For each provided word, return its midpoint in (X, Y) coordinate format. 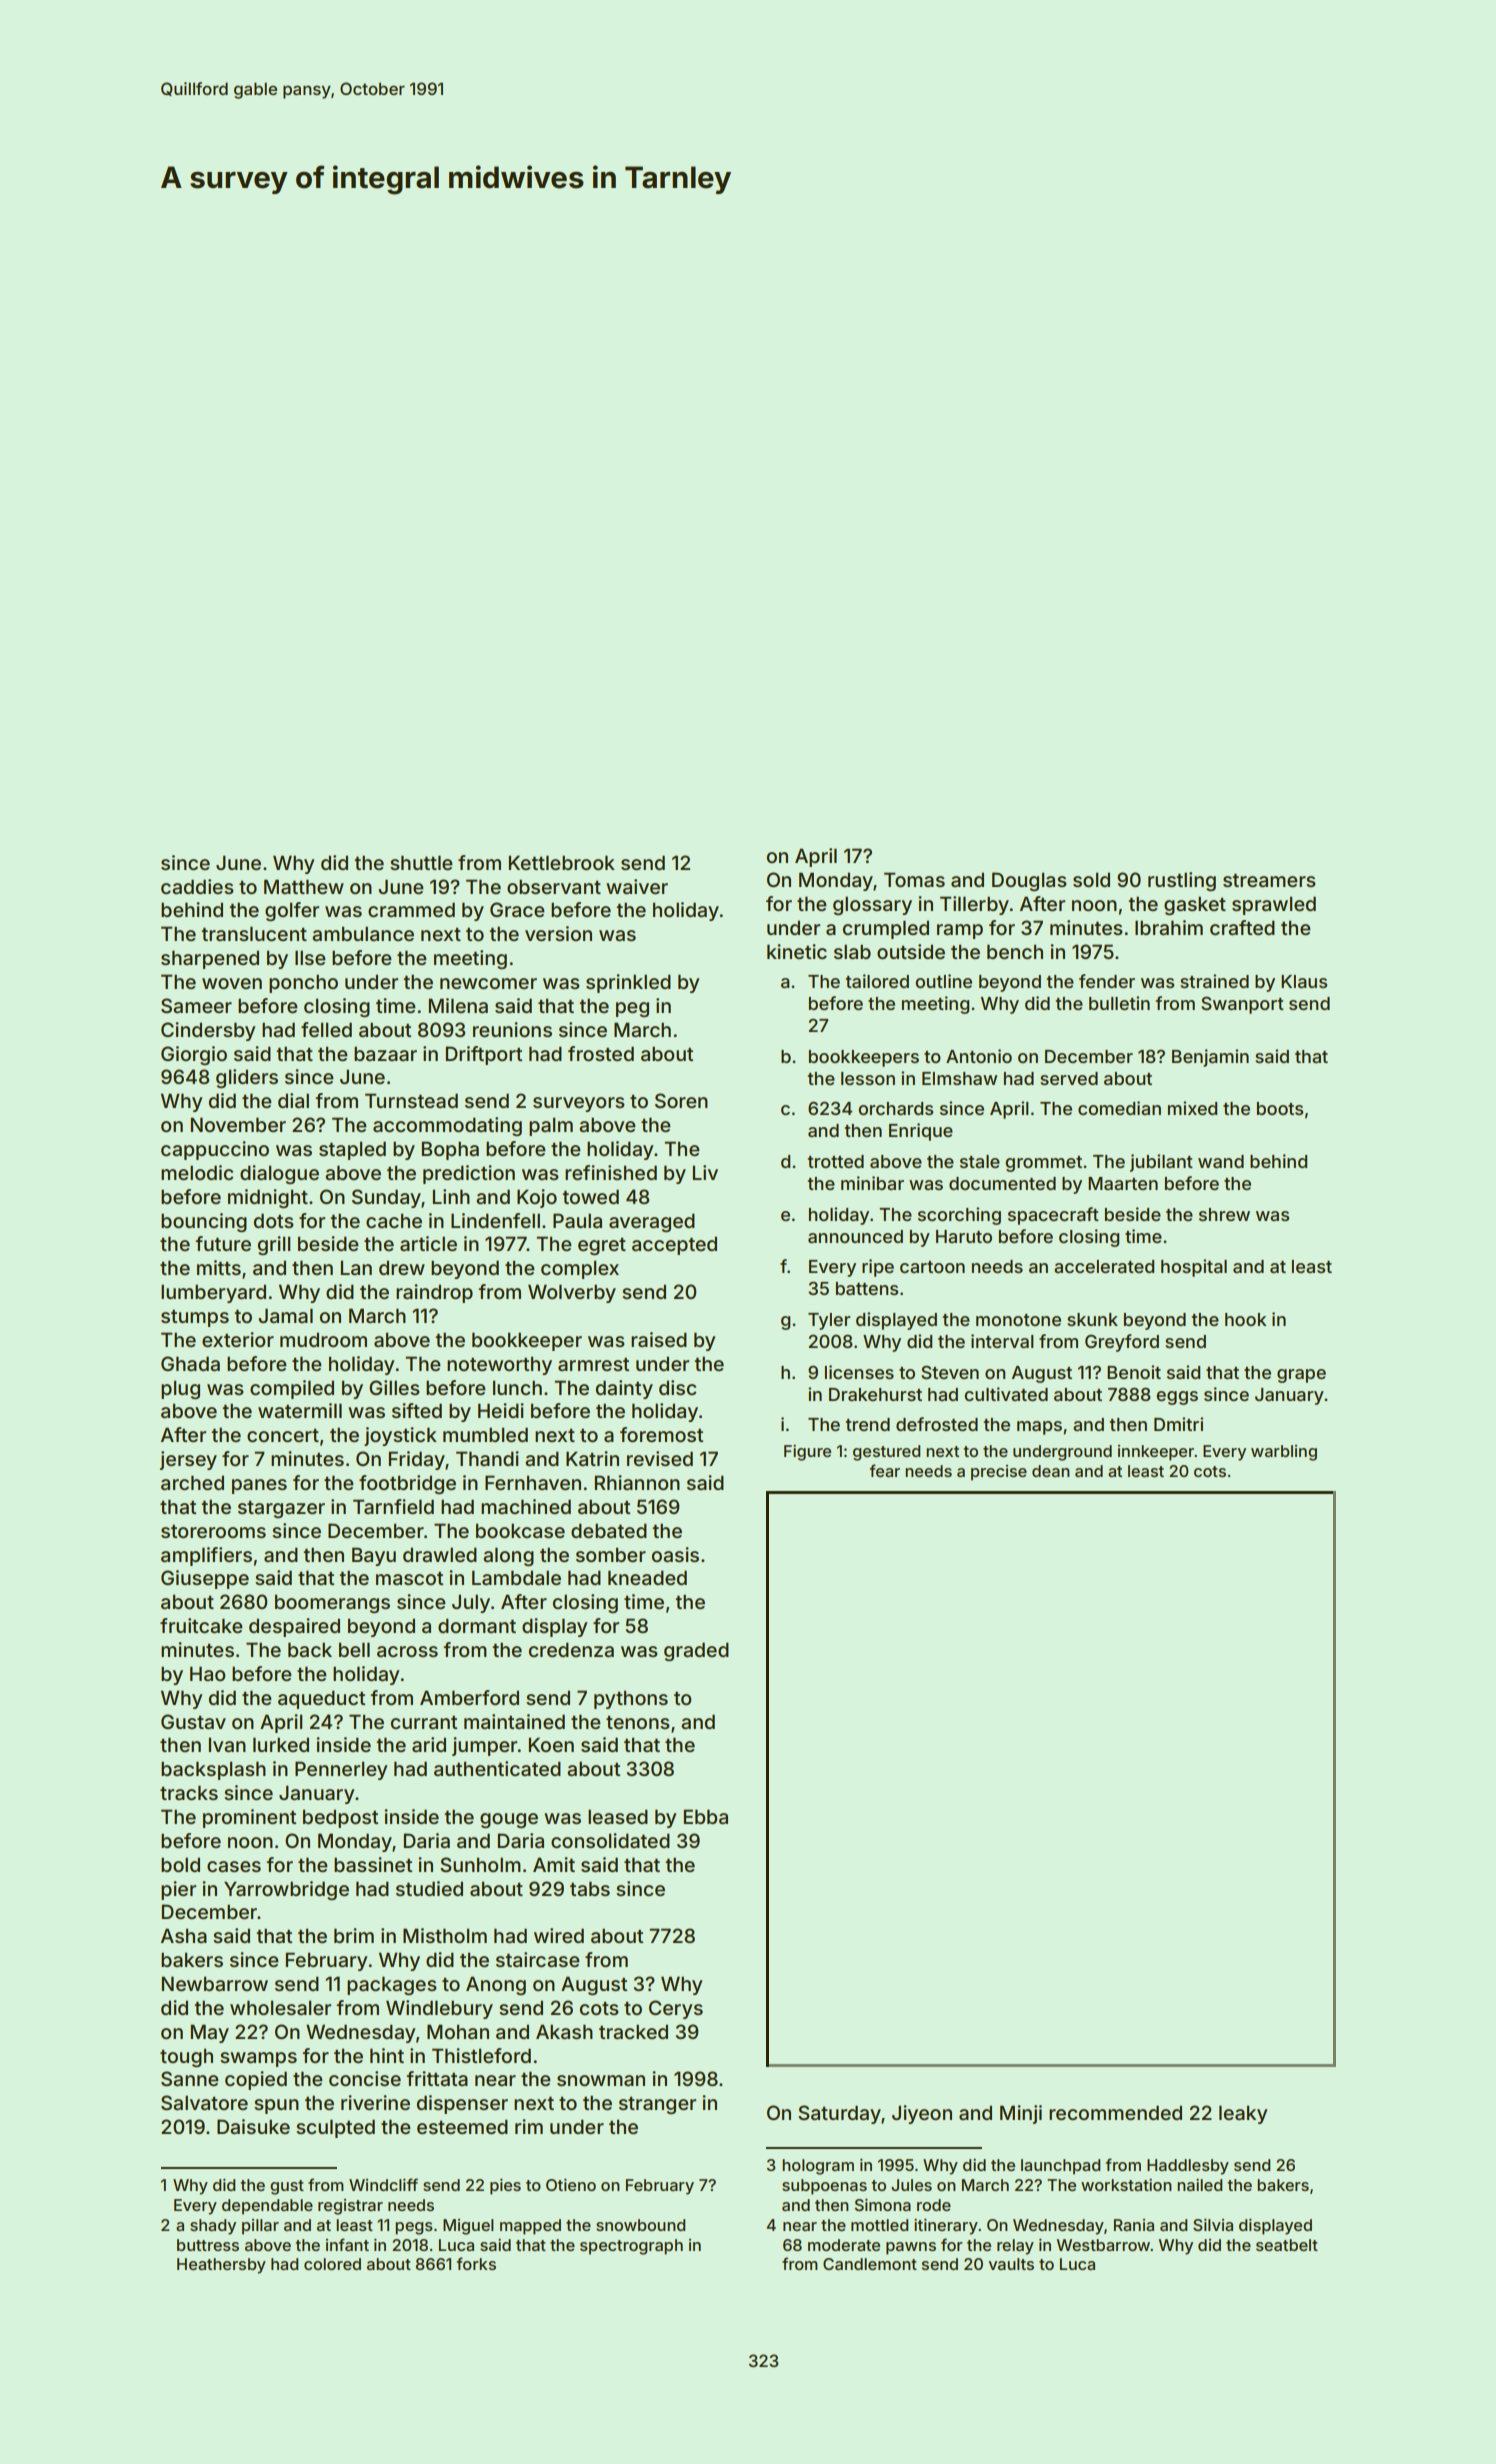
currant (424, 1722)
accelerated (1104, 1266)
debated (609, 1530)
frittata (437, 2078)
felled (326, 1029)
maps (1039, 1428)
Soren (681, 1101)
